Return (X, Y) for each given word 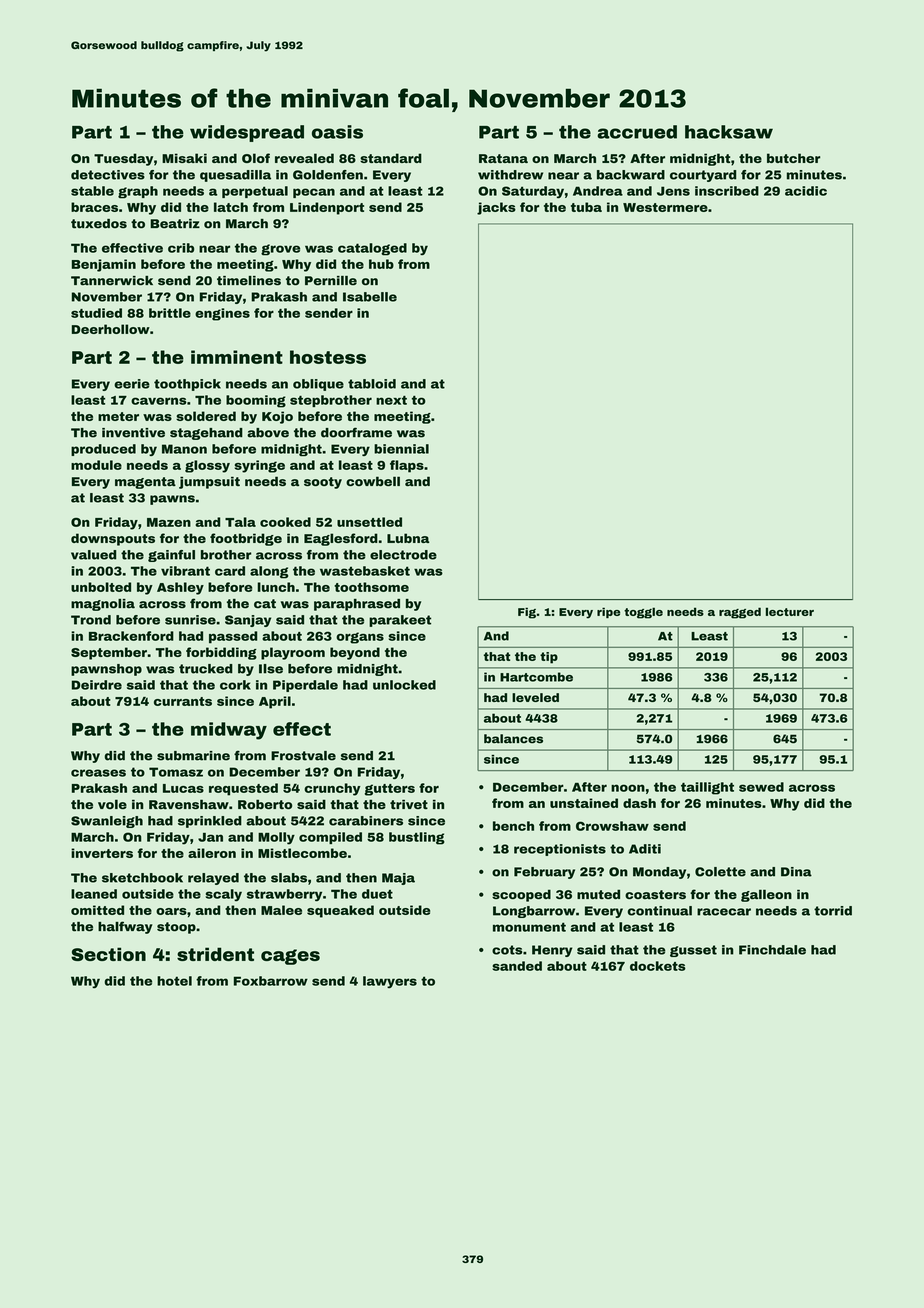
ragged (740, 613)
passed (233, 637)
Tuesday (123, 159)
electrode (403, 555)
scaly (224, 895)
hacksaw (729, 132)
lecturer (790, 611)
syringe (260, 466)
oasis (337, 132)
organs (360, 638)
